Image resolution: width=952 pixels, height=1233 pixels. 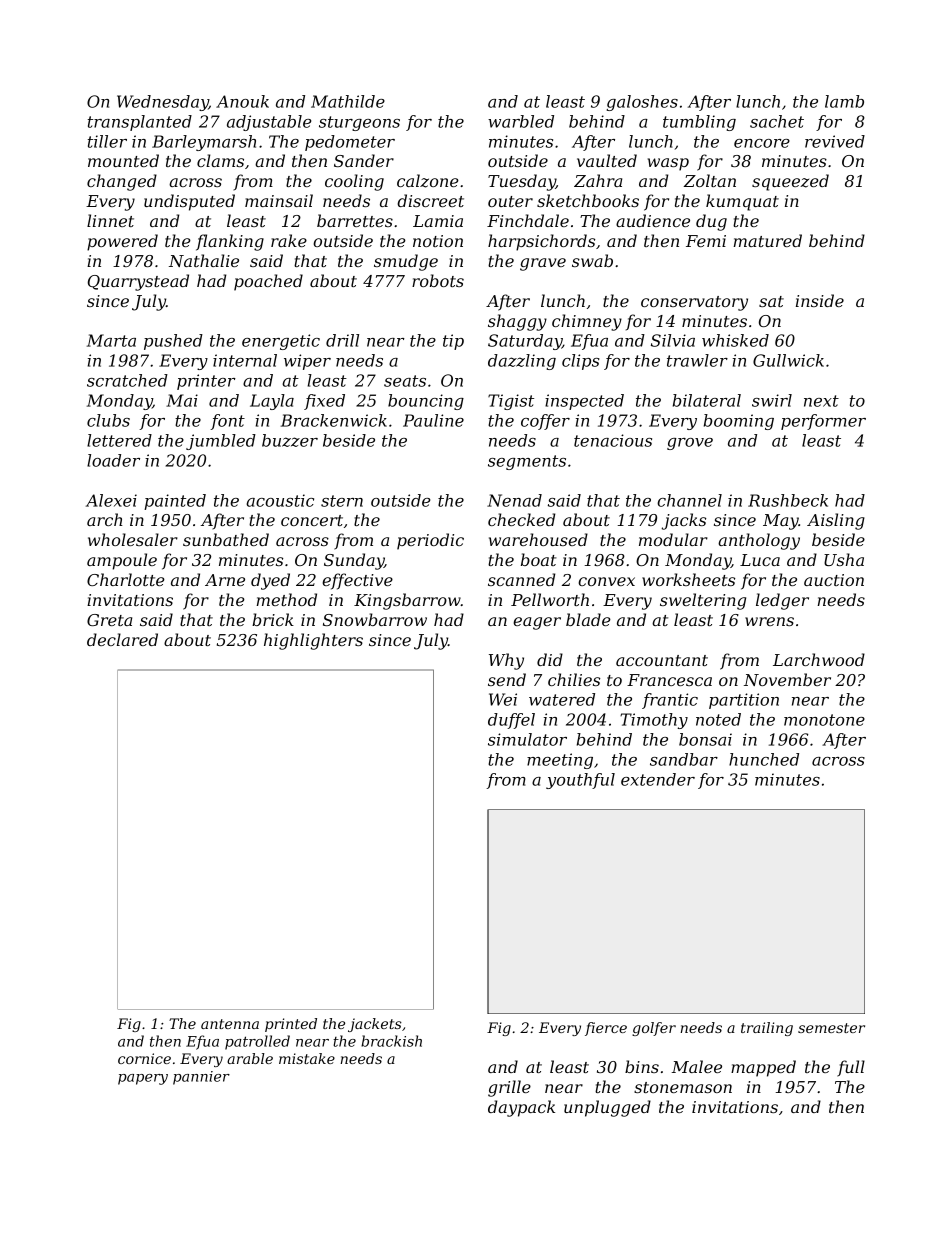 What do you see at coordinates (230, 1024) in the document?
I see `antenna` at bounding box center [230, 1024].
